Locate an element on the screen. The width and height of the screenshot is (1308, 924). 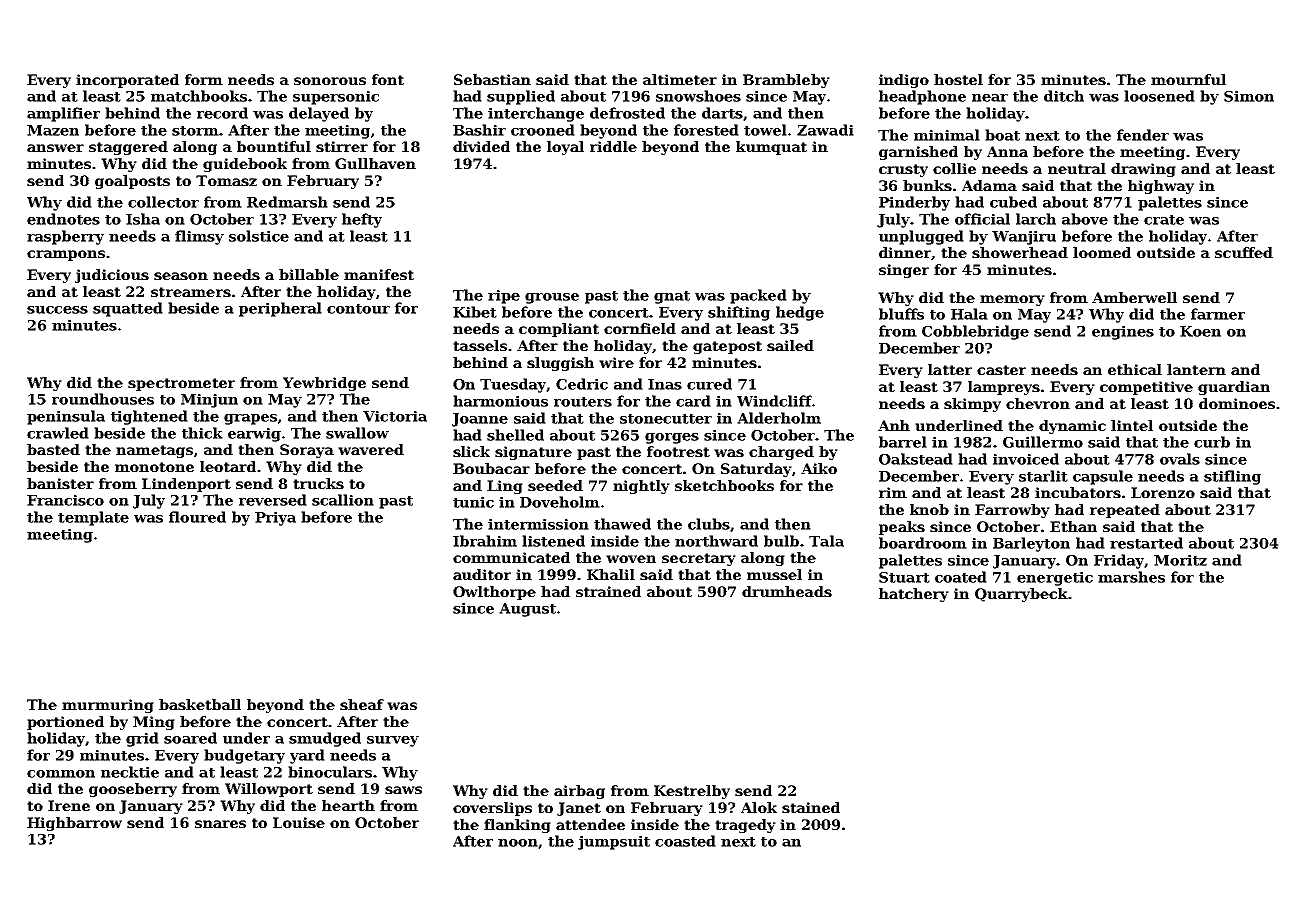
guardian is located at coordinates (1234, 388).
